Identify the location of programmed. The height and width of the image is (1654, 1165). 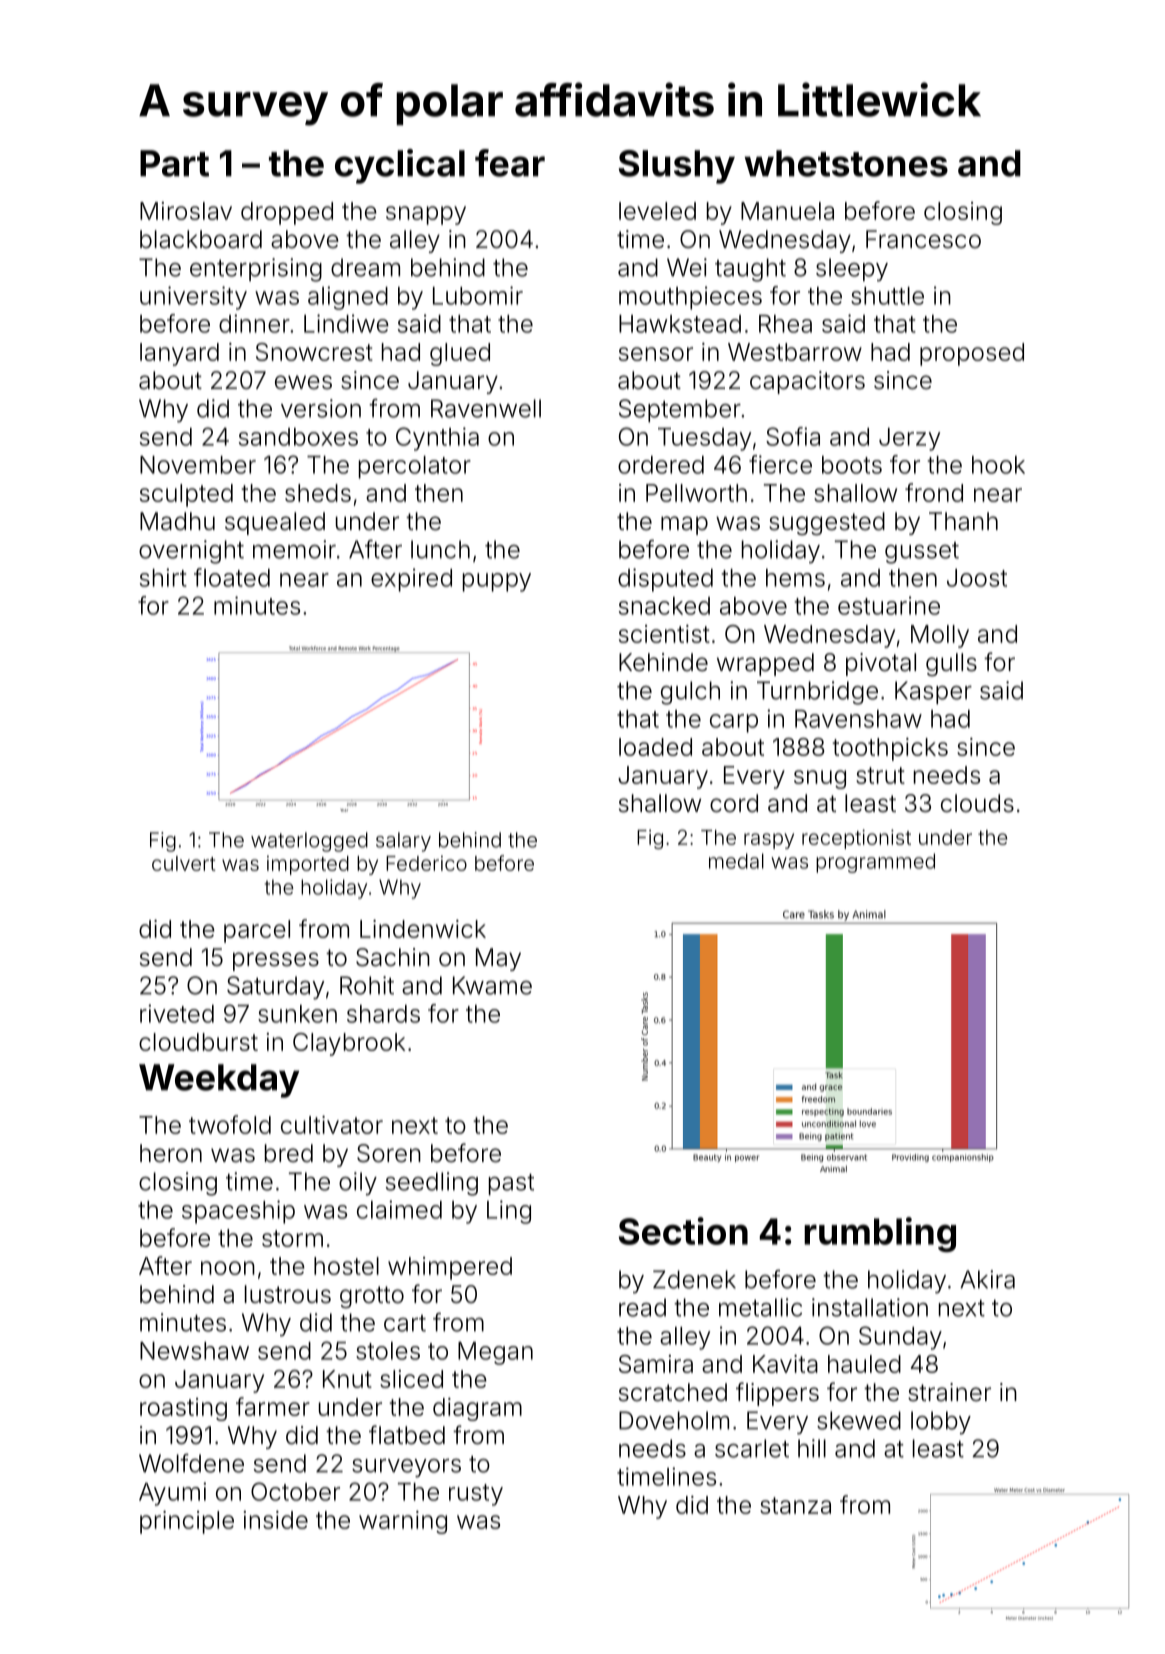
(875, 863).
